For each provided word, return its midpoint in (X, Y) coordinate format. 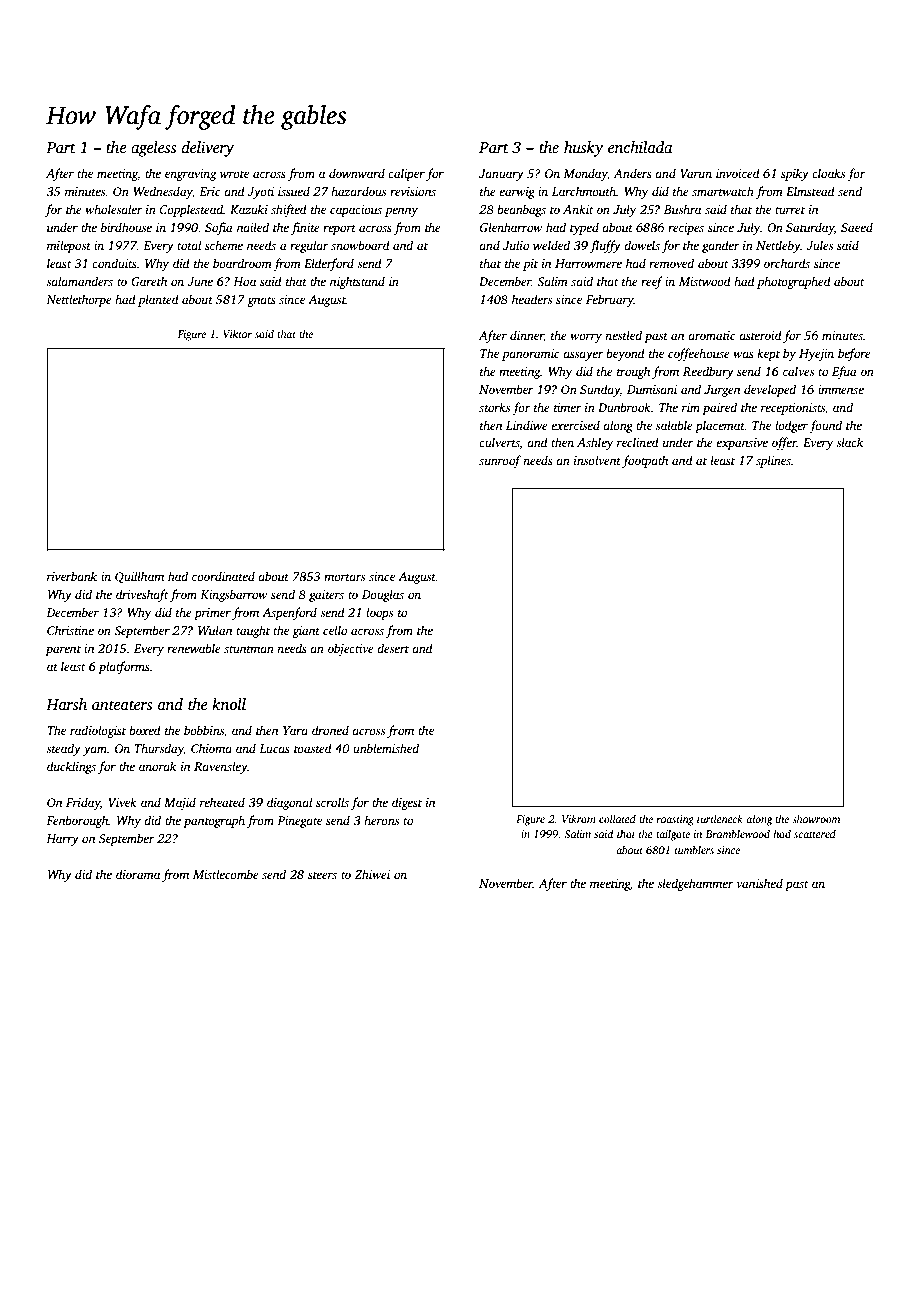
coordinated (223, 576)
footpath (645, 461)
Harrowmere (588, 263)
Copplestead (191, 210)
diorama (138, 874)
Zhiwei (372, 874)
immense (841, 389)
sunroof (500, 461)
